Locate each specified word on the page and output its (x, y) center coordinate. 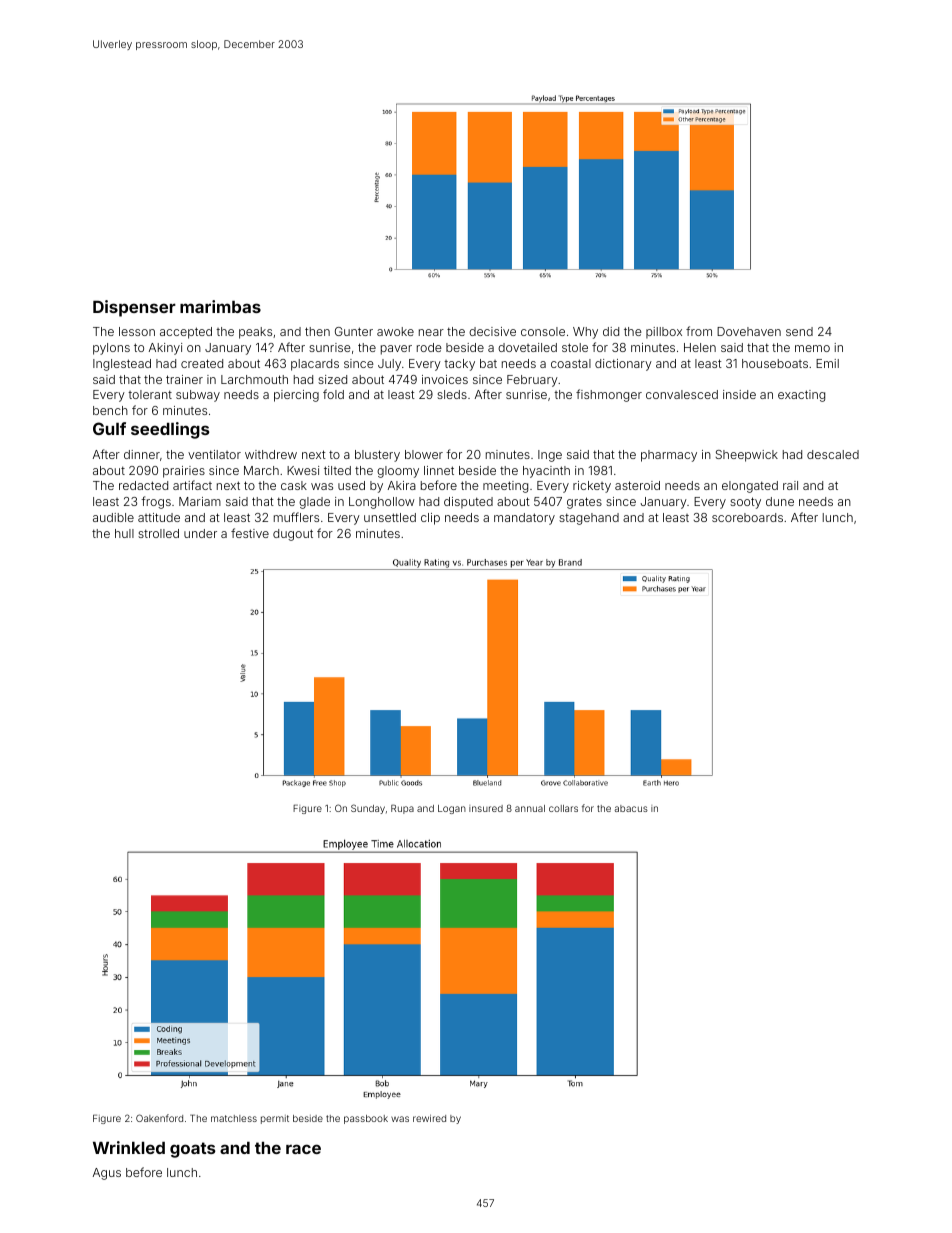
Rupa (402, 809)
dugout (293, 535)
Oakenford (159, 1118)
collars (563, 808)
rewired (429, 1118)
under (200, 533)
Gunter (354, 331)
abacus (631, 808)
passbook (366, 1119)
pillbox (664, 333)
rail (790, 485)
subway (198, 396)
